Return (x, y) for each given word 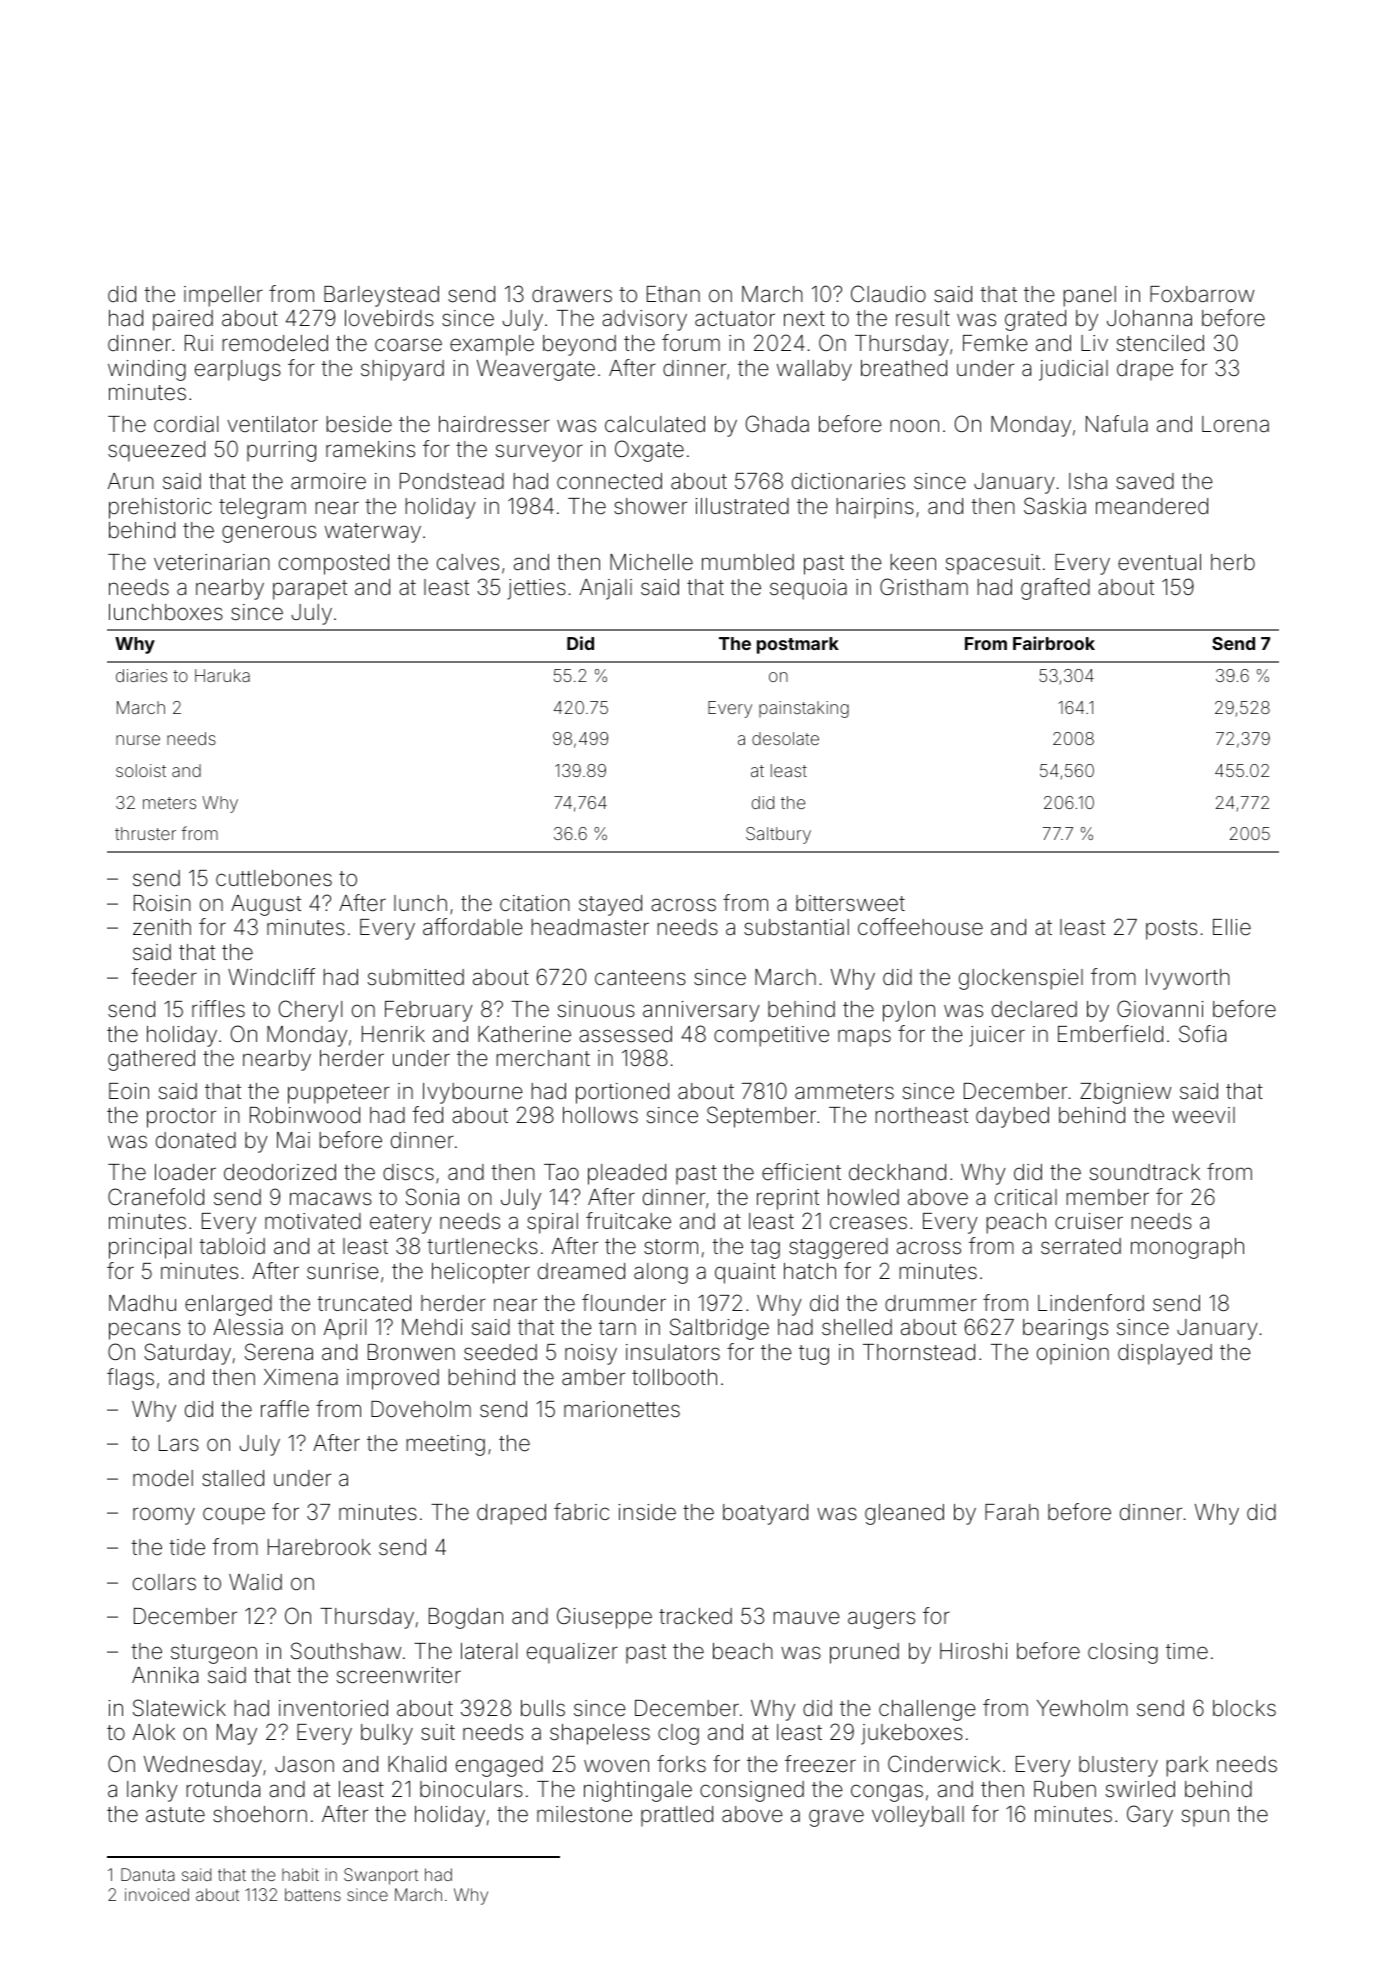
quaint (745, 1273)
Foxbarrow (1202, 294)
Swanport (381, 1876)
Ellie (1232, 927)
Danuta (148, 1874)
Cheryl (310, 1011)
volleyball (918, 1816)
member (1107, 1197)
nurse (138, 740)
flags (130, 1379)
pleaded (627, 1174)
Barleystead (381, 296)
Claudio (888, 294)
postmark (798, 645)
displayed (1165, 1354)
